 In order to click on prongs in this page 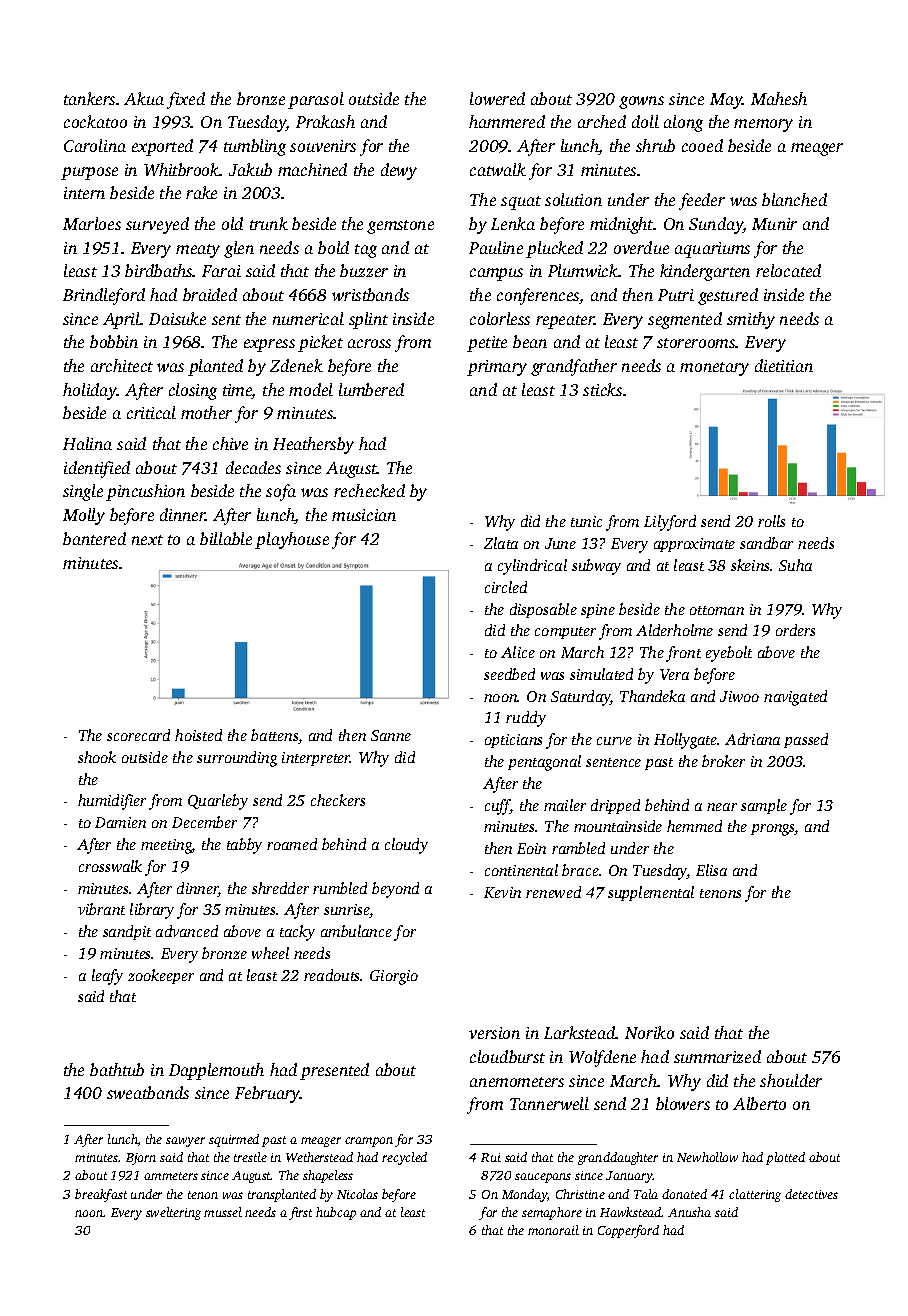, I will do `click(773, 830)`.
